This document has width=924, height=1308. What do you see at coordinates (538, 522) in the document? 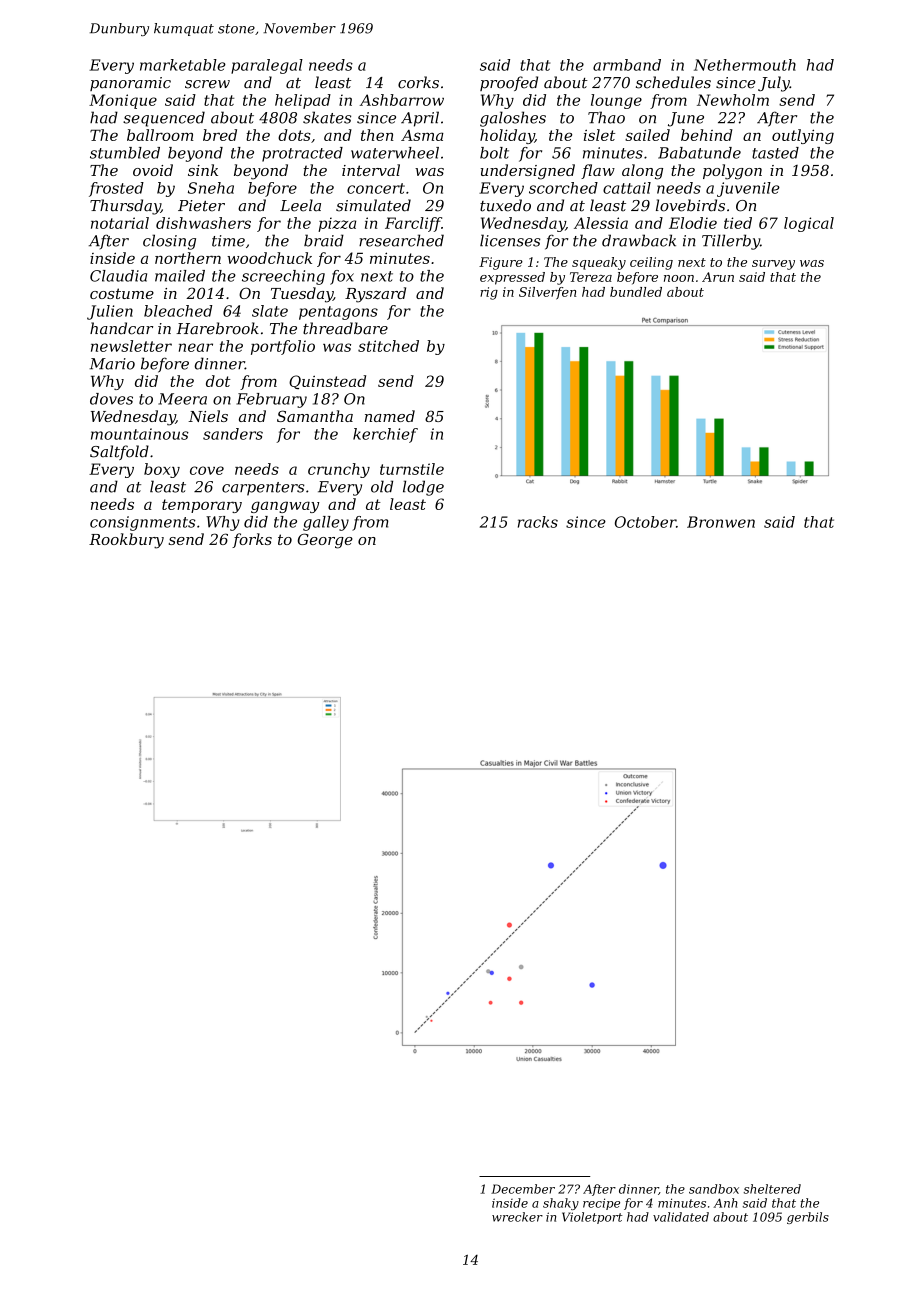
I see `racks` at bounding box center [538, 522].
